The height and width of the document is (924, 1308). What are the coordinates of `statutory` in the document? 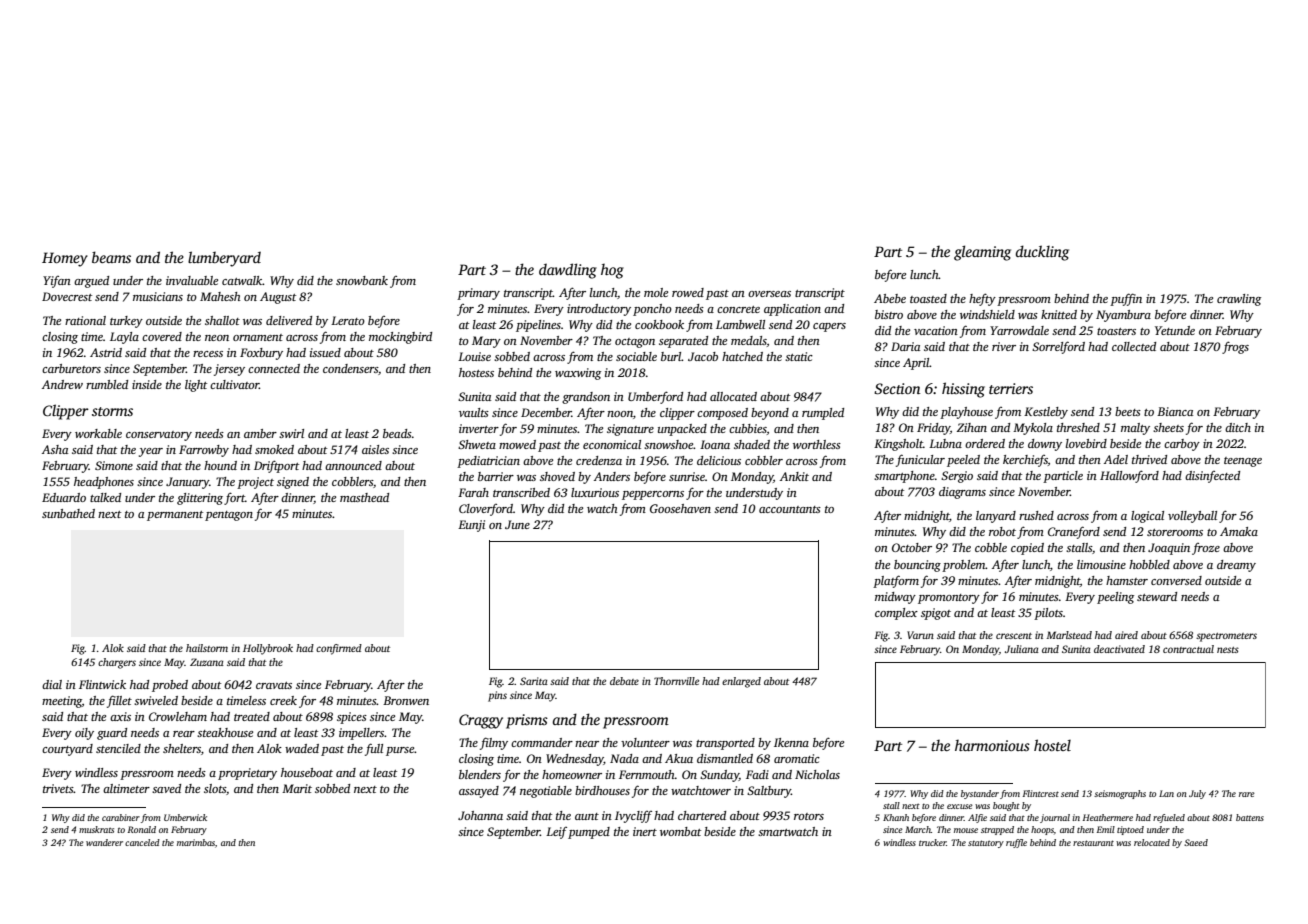 It's located at (986, 844).
